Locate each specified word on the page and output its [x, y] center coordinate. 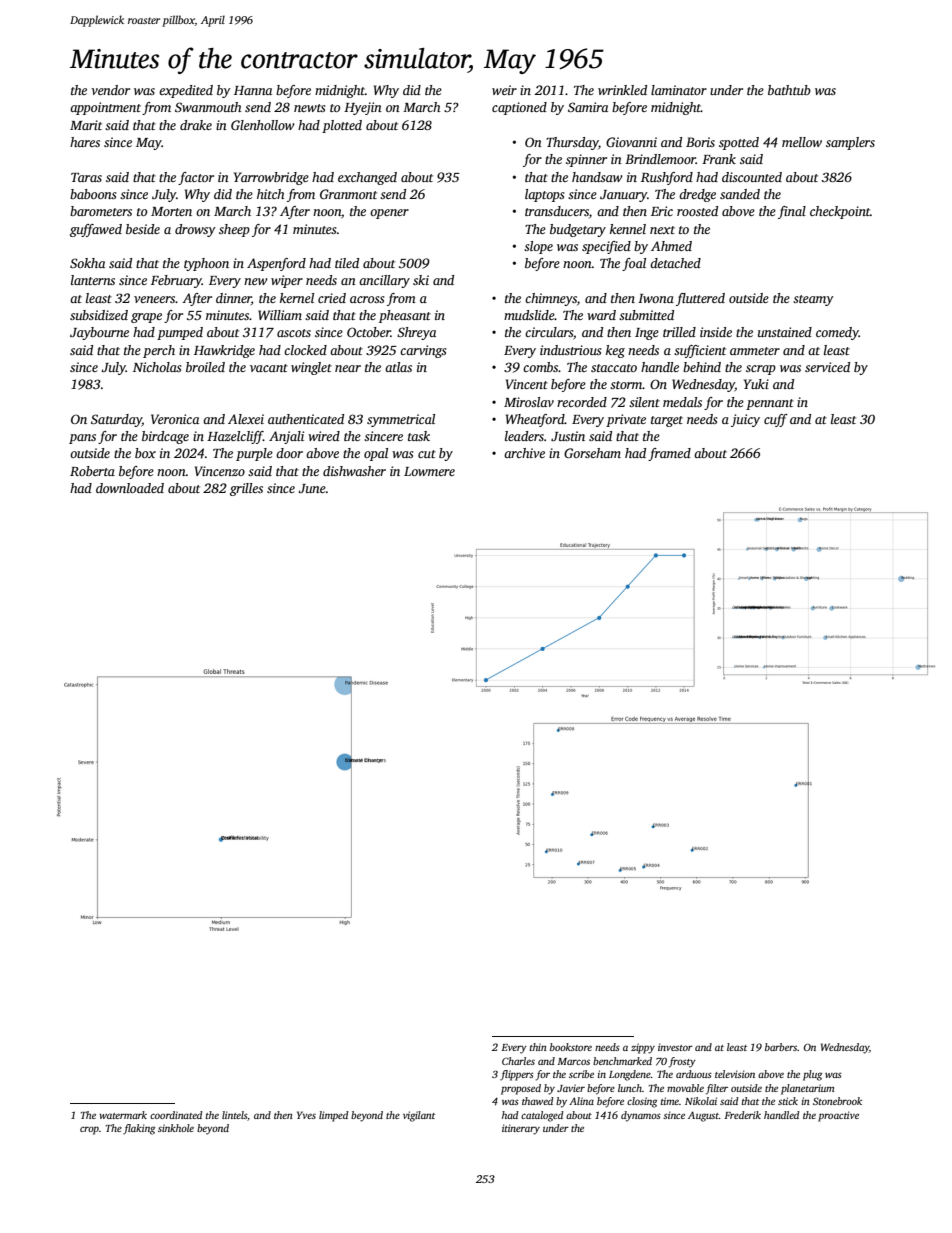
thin [538, 1047]
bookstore [571, 1047]
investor [675, 1047]
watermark [123, 1115]
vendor [110, 90]
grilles [246, 489]
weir [504, 90]
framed [669, 454]
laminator [679, 90]
